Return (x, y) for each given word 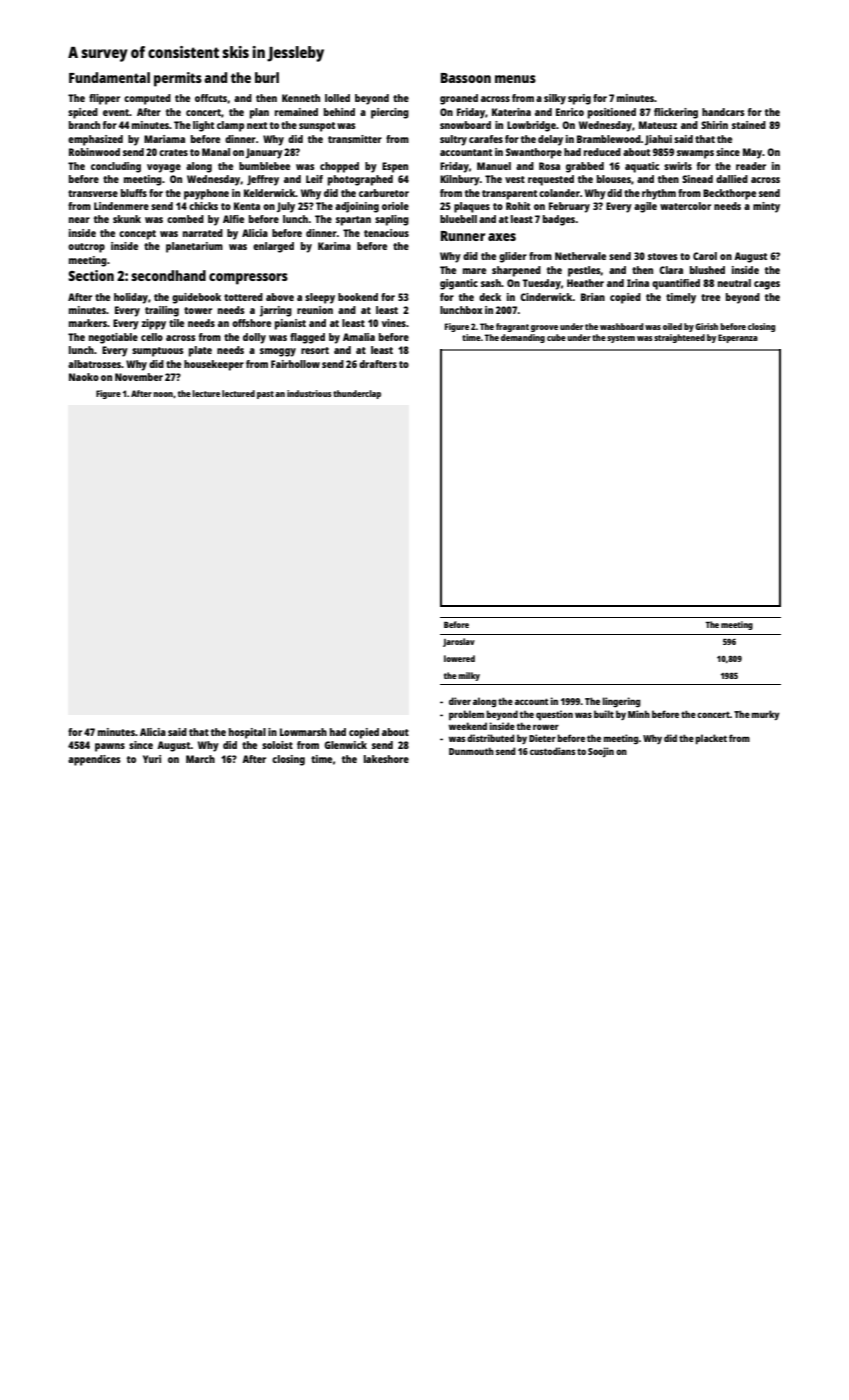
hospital (247, 733)
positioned (612, 113)
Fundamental (109, 77)
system (621, 339)
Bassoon (466, 78)
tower (198, 310)
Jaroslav (459, 642)
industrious (309, 393)
